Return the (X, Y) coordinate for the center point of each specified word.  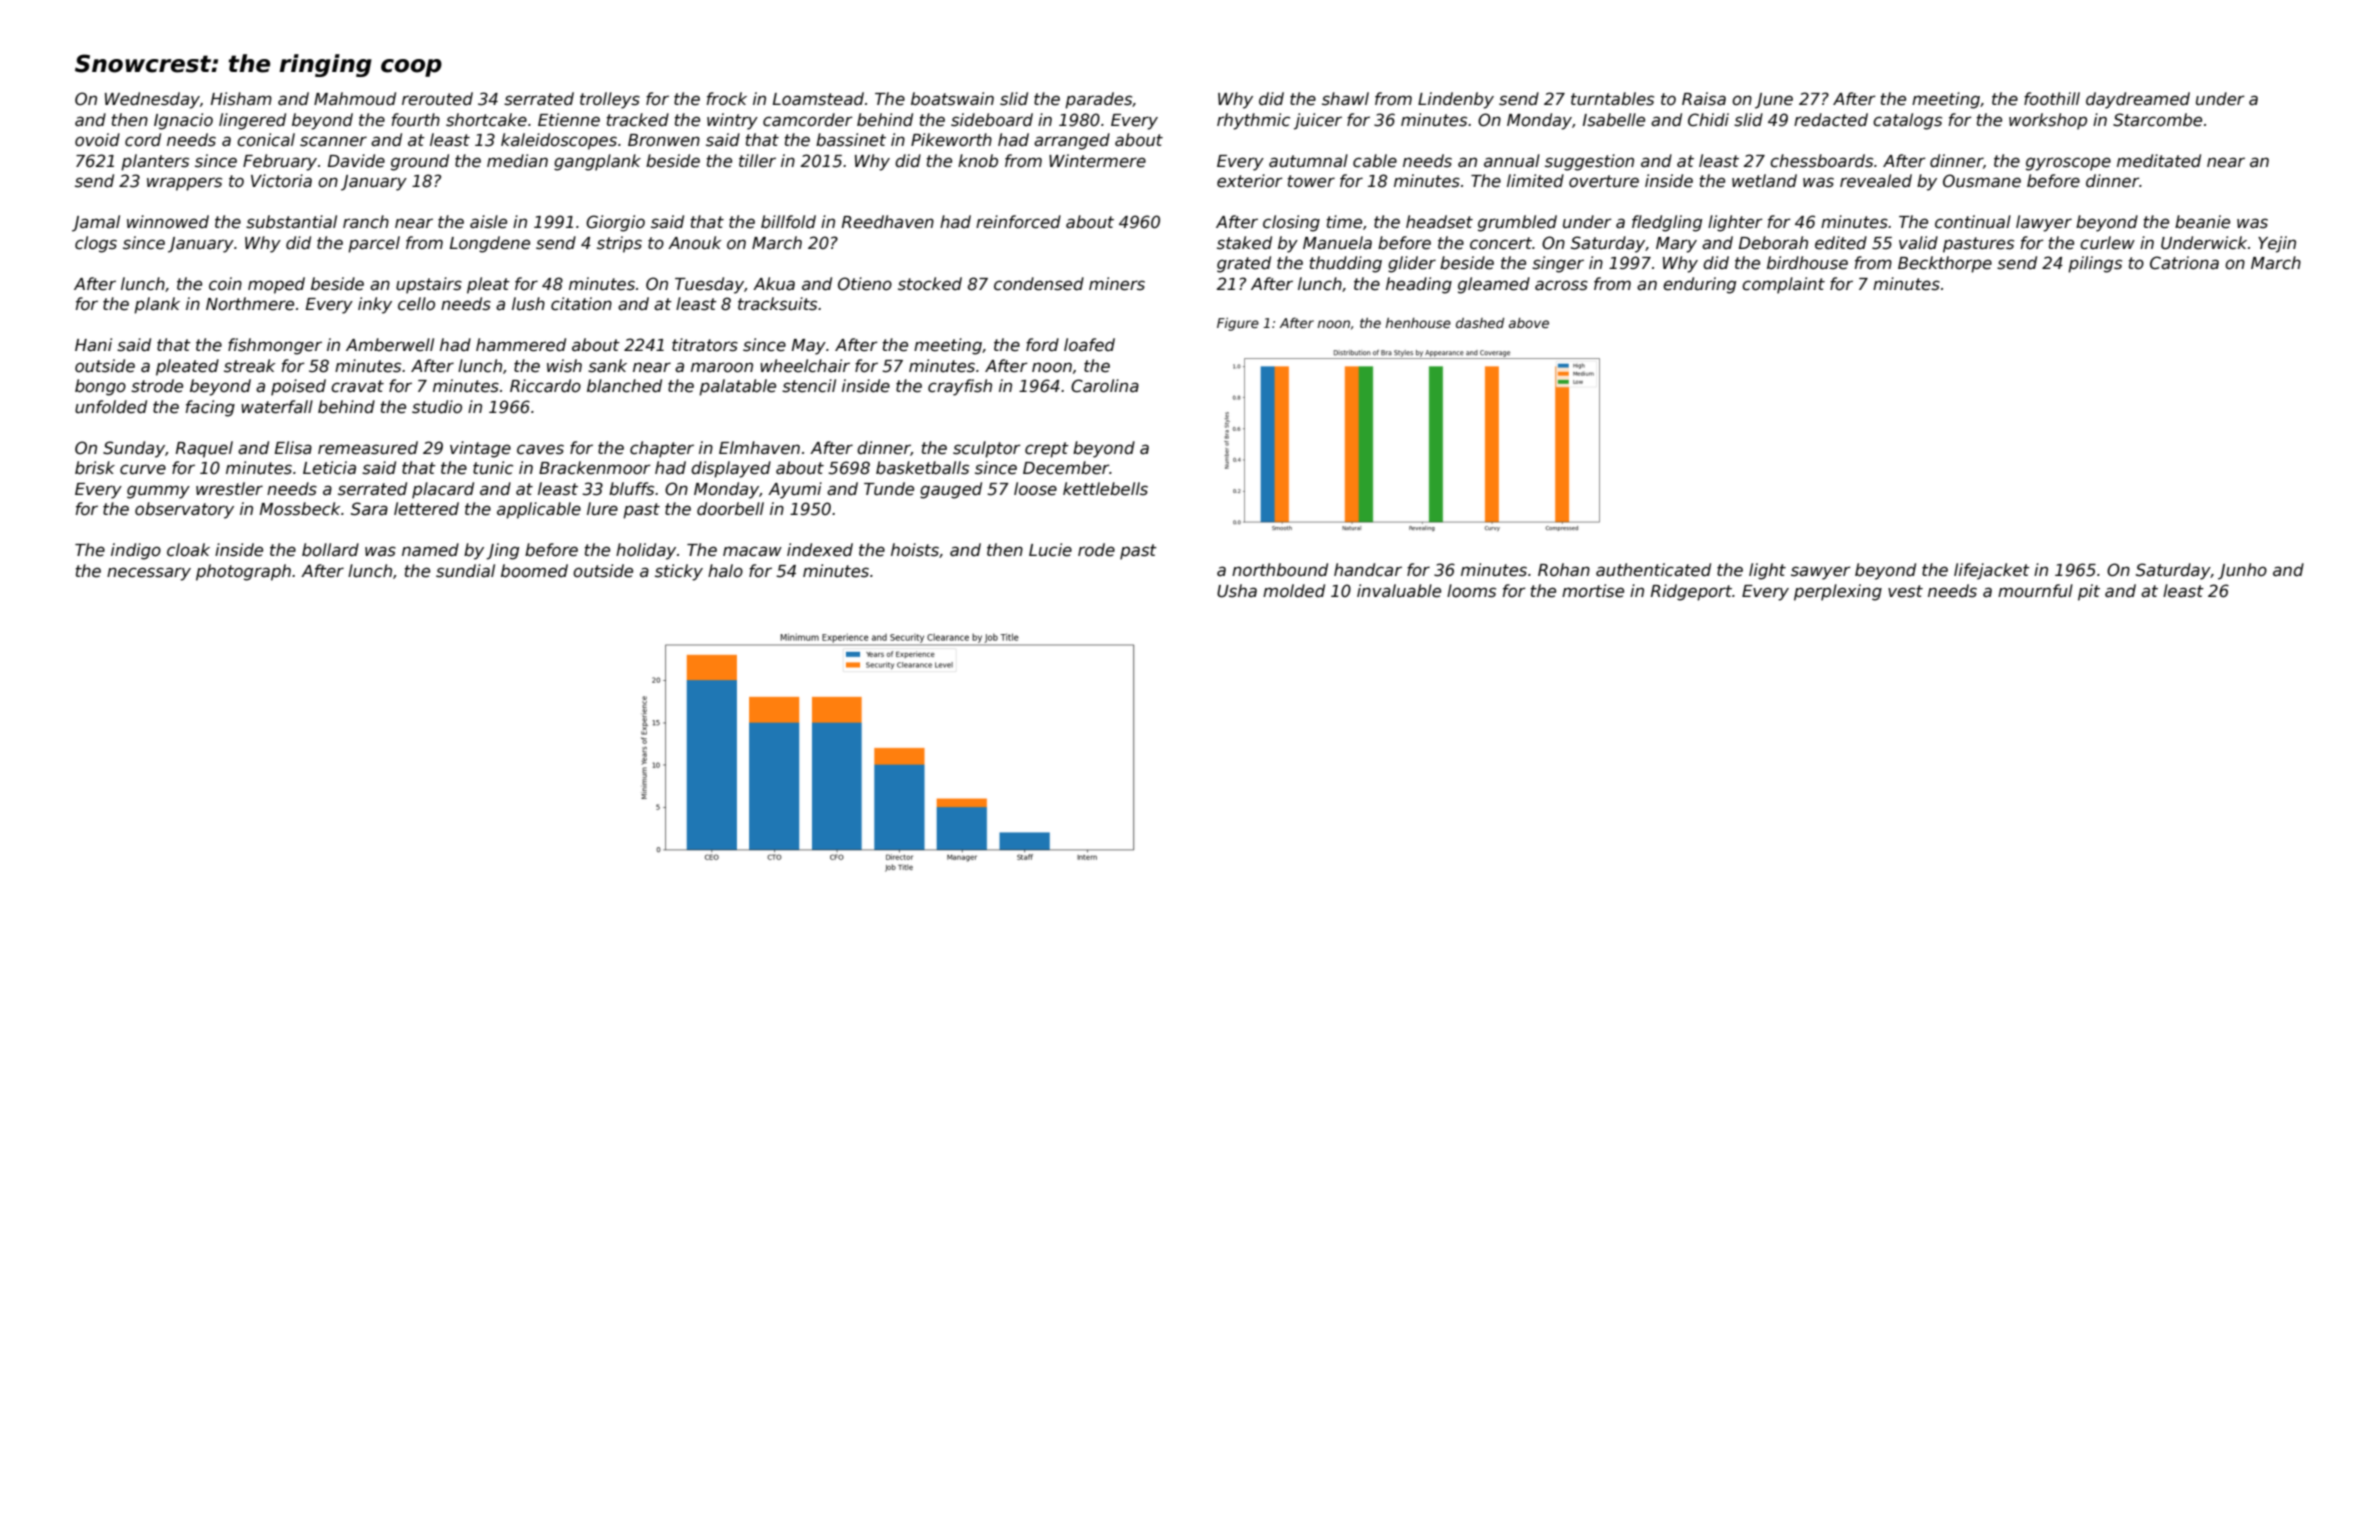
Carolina (1105, 386)
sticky (679, 572)
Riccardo (545, 386)
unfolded (111, 407)
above (1529, 323)
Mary (1676, 245)
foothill (2052, 99)
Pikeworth (951, 140)
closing (1291, 223)
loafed (1089, 345)
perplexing (1838, 592)
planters (155, 162)
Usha (1237, 591)
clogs (96, 244)
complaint (1783, 285)
